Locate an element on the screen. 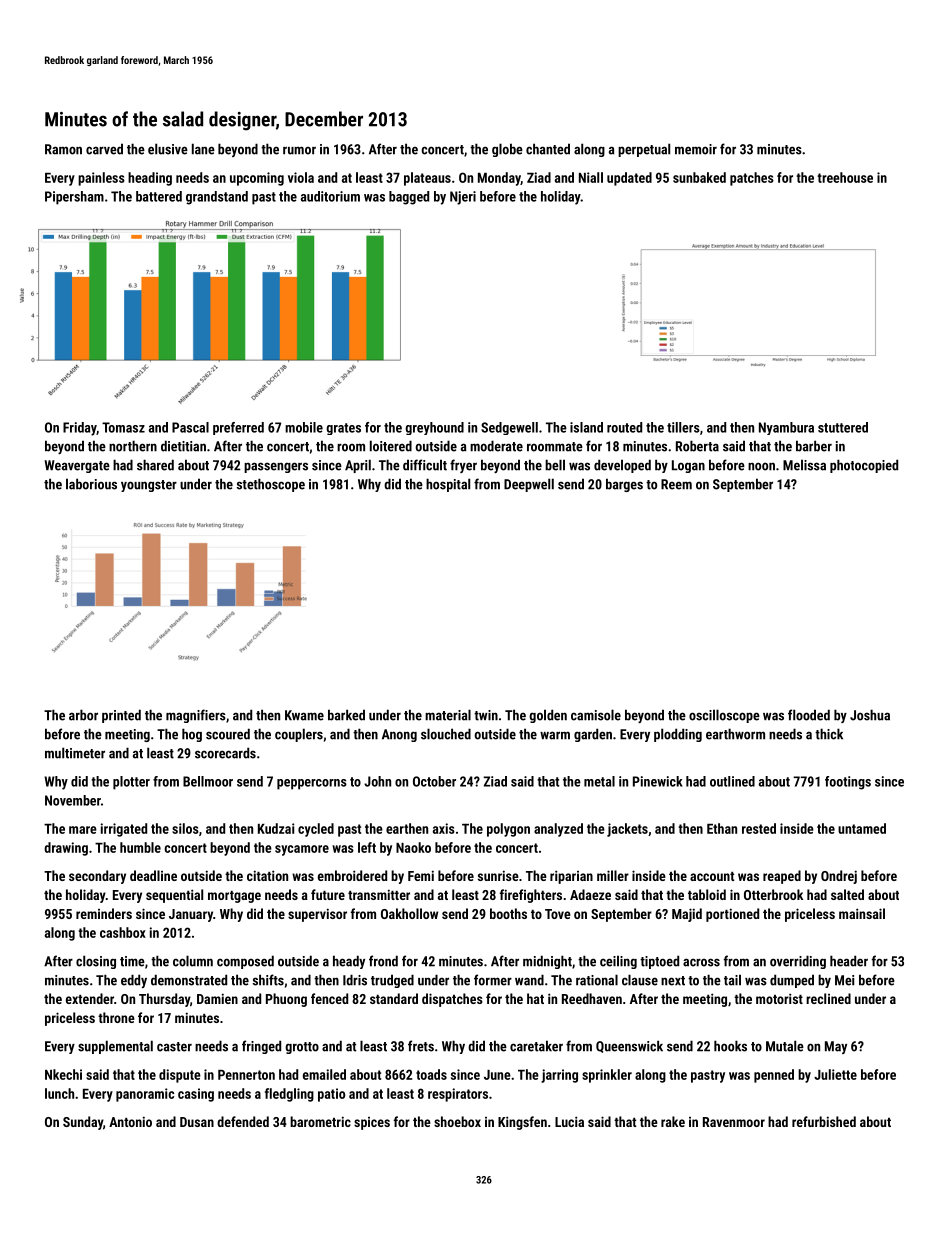 This screenshot has width=952, height=1233. memoir is located at coordinates (696, 149).
